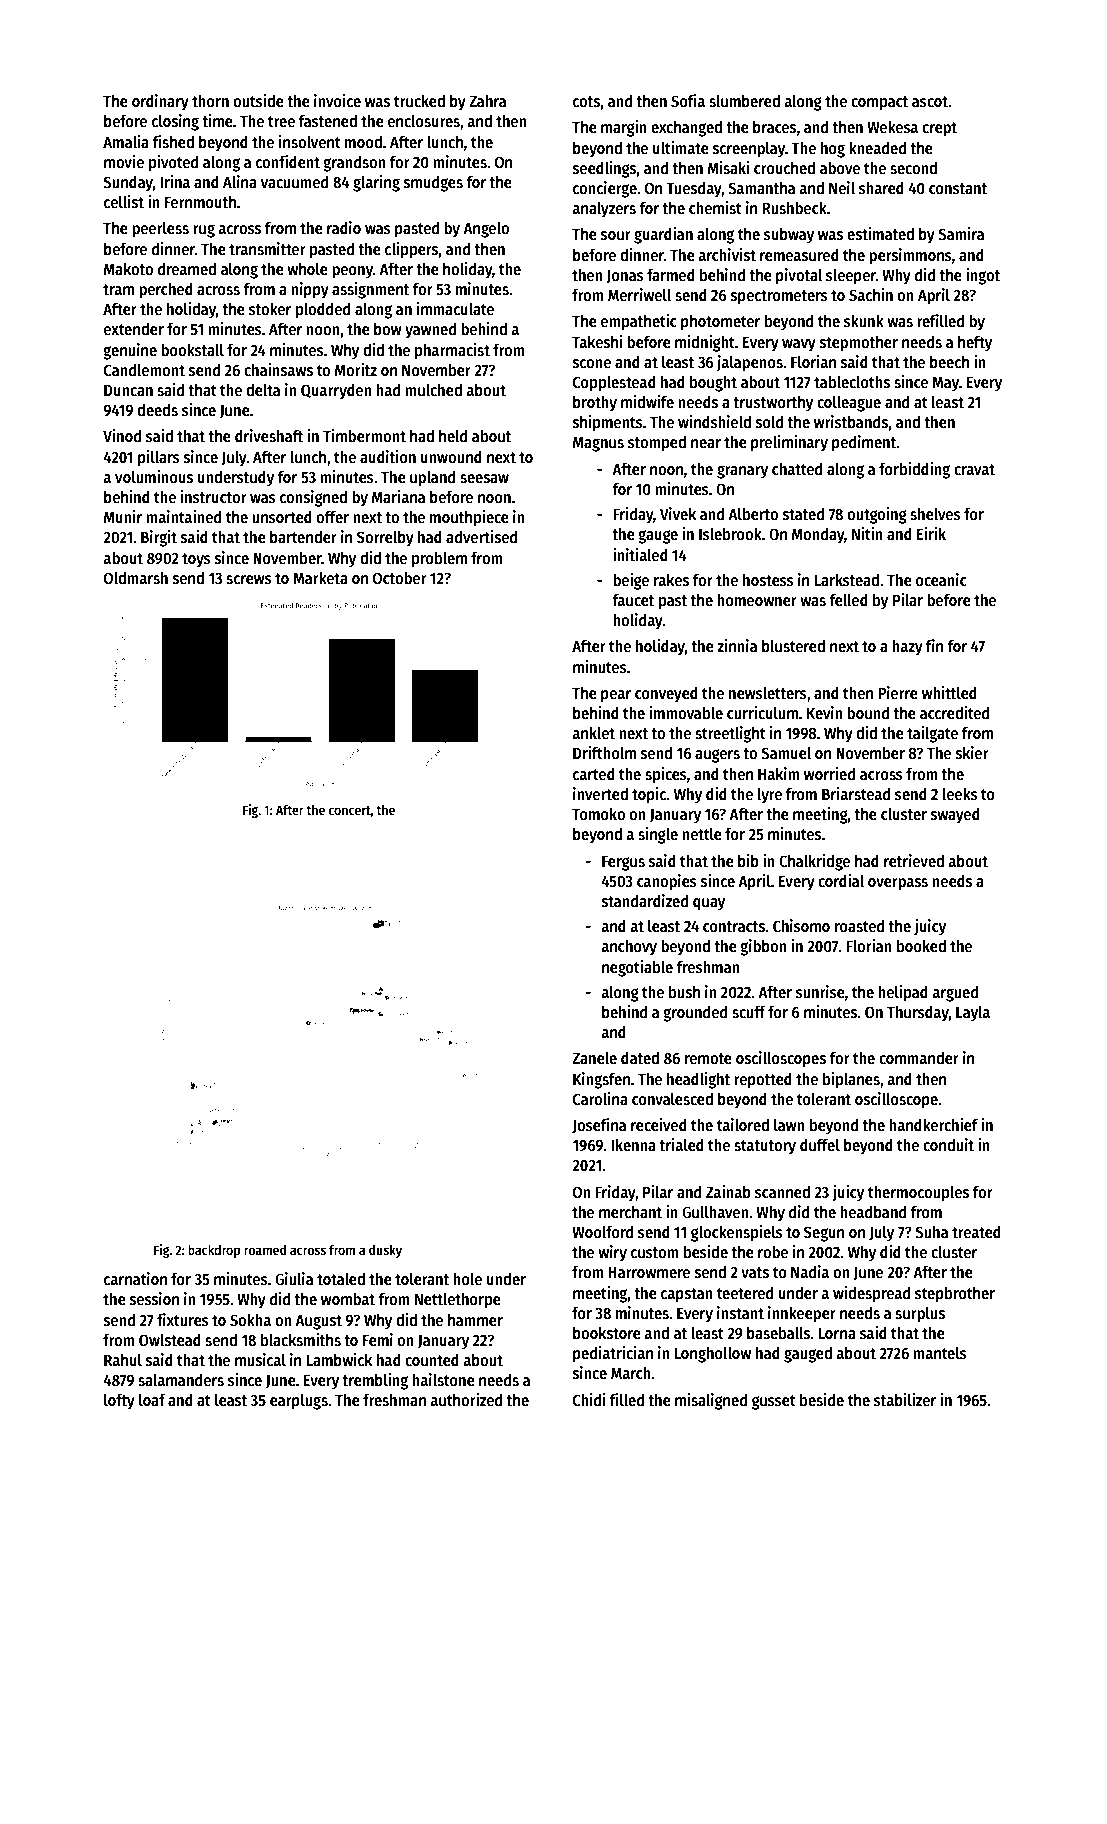 The width and height of the image is (1107, 1824). Describe the element at coordinates (598, 813) in the image. I see `Tomoko` at that location.
